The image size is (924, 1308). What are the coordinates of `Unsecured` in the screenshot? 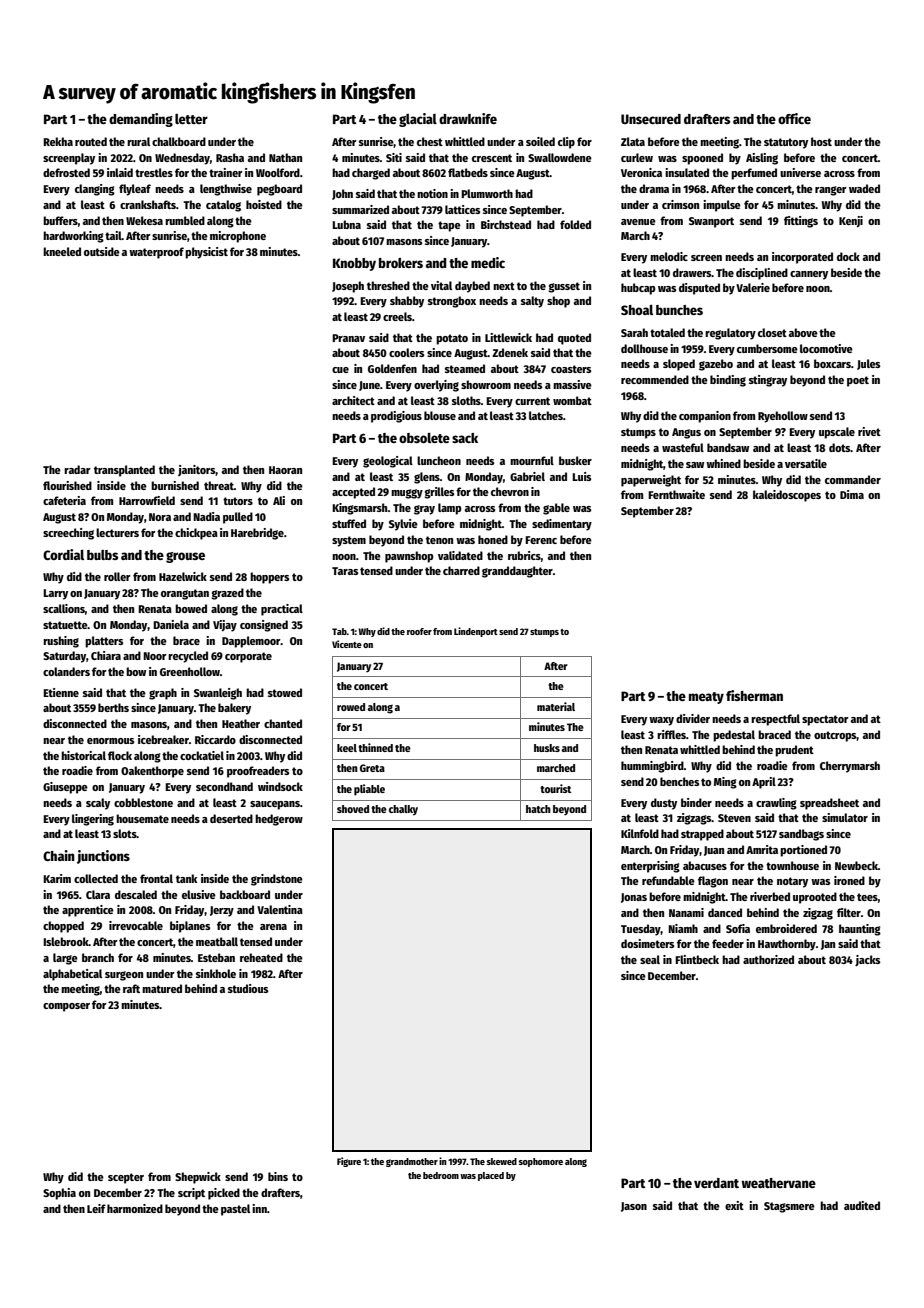 It's located at (651, 119).
